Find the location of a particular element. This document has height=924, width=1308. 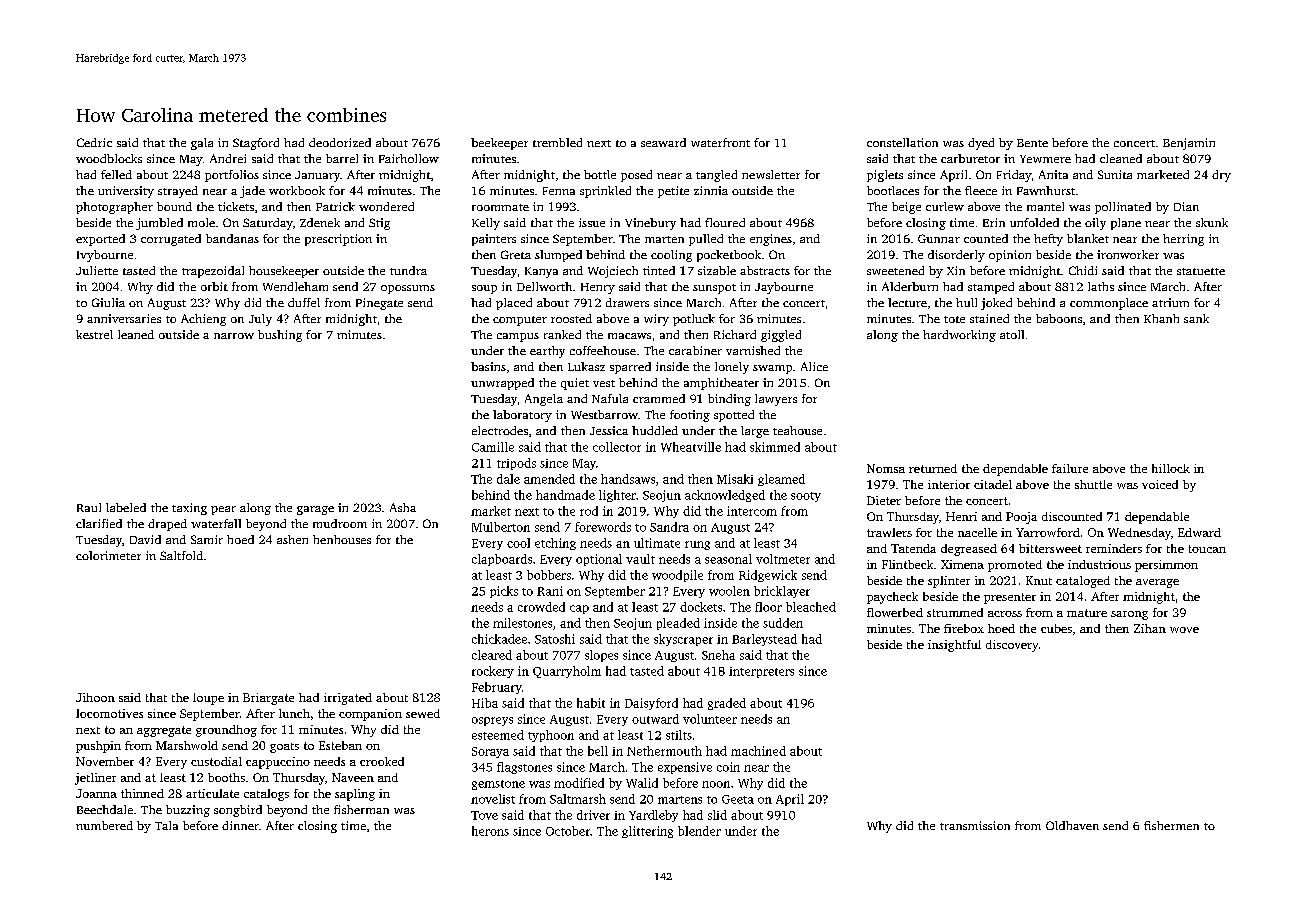

atoll is located at coordinates (1012, 334).
